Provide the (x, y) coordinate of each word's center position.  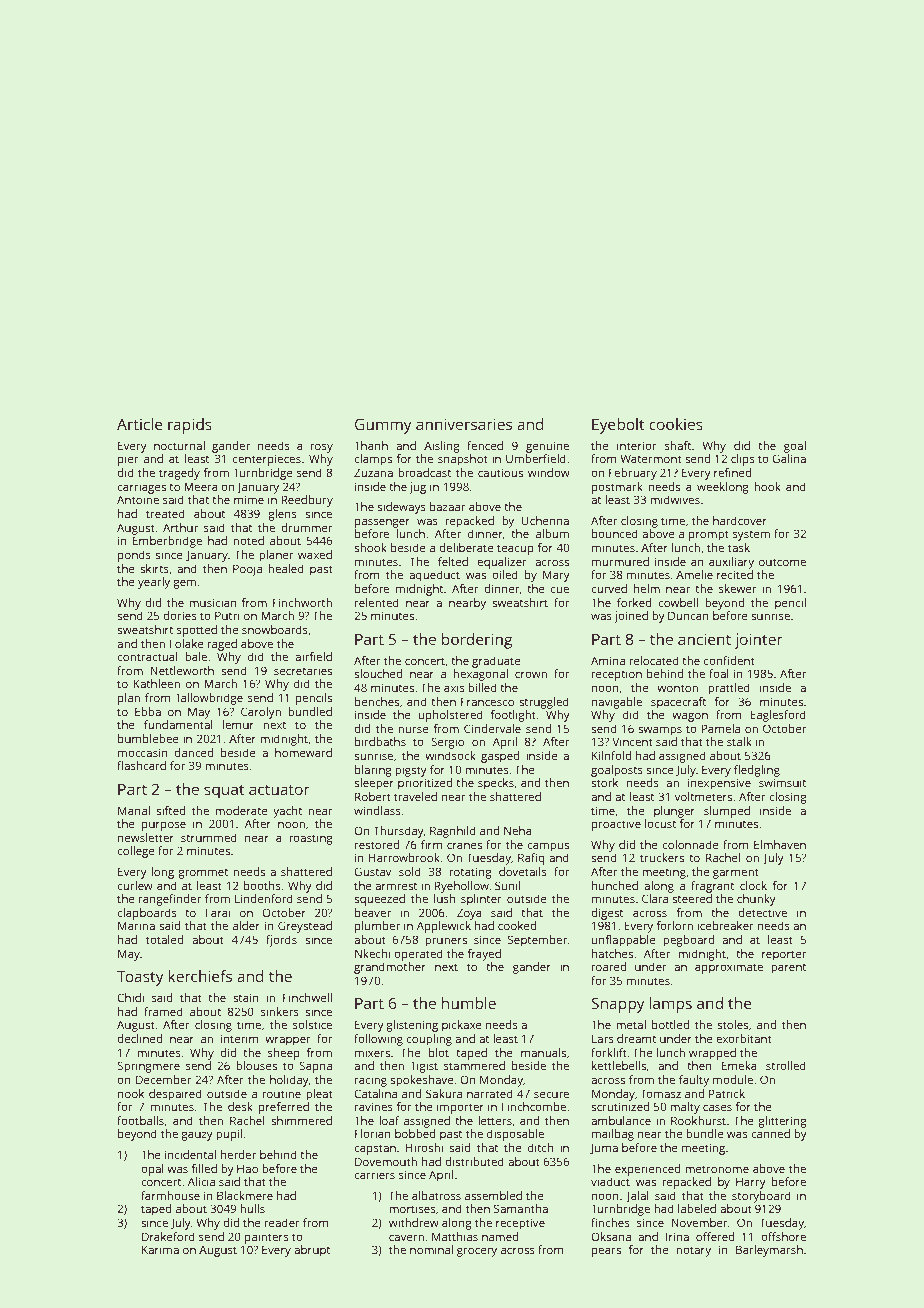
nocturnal (179, 445)
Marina (136, 925)
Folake (186, 643)
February (633, 474)
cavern (406, 1237)
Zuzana (373, 472)
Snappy (618, 1005)
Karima (160, 1249)
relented (377, 602)
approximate (729, 968)
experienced (647, 1170)
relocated (654, 660)
